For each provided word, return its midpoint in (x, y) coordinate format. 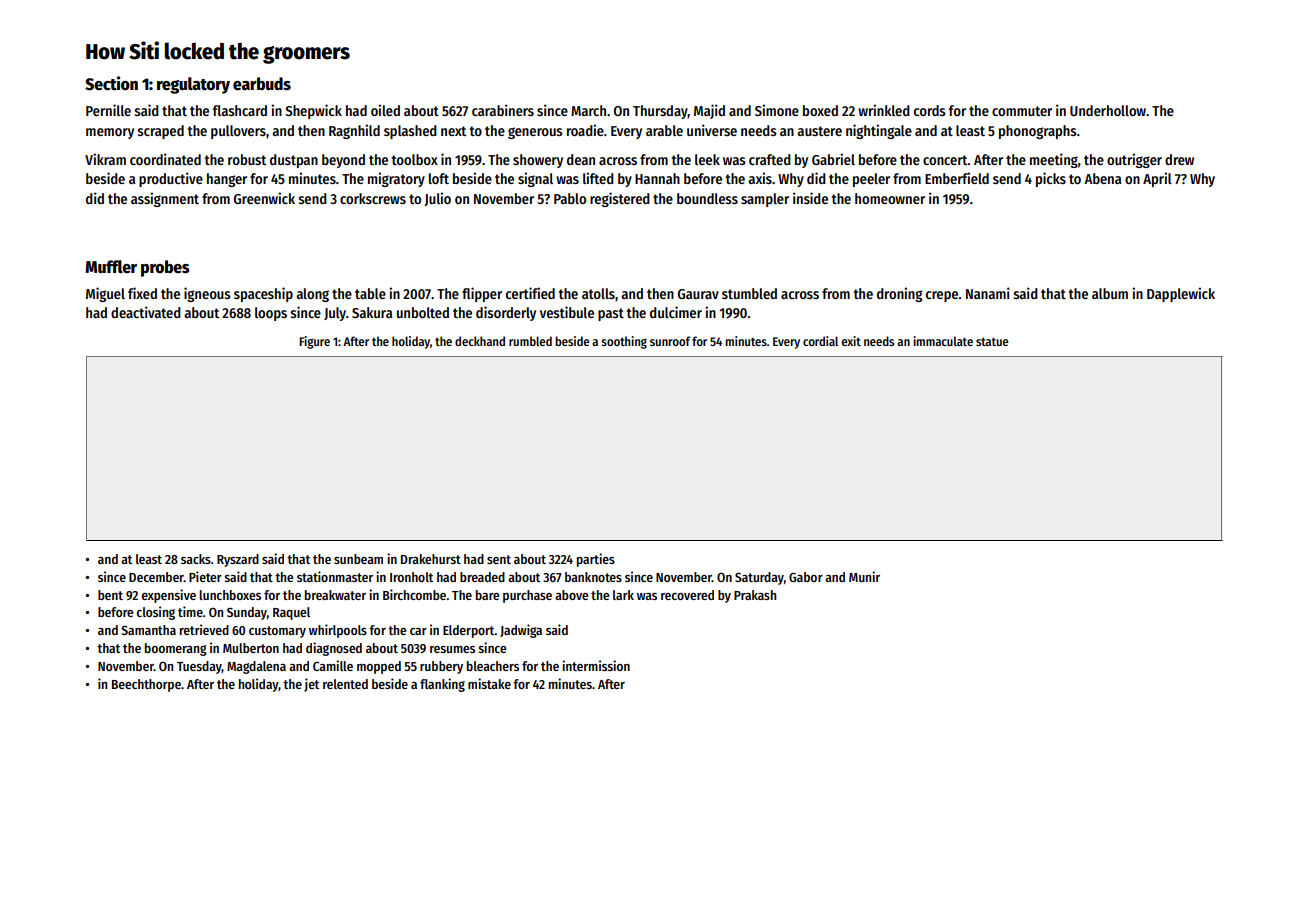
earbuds (262, 84)
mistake (489, 683)
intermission (596, 665)
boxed (820, 110)
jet (311, 685)
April (1157, 179)
